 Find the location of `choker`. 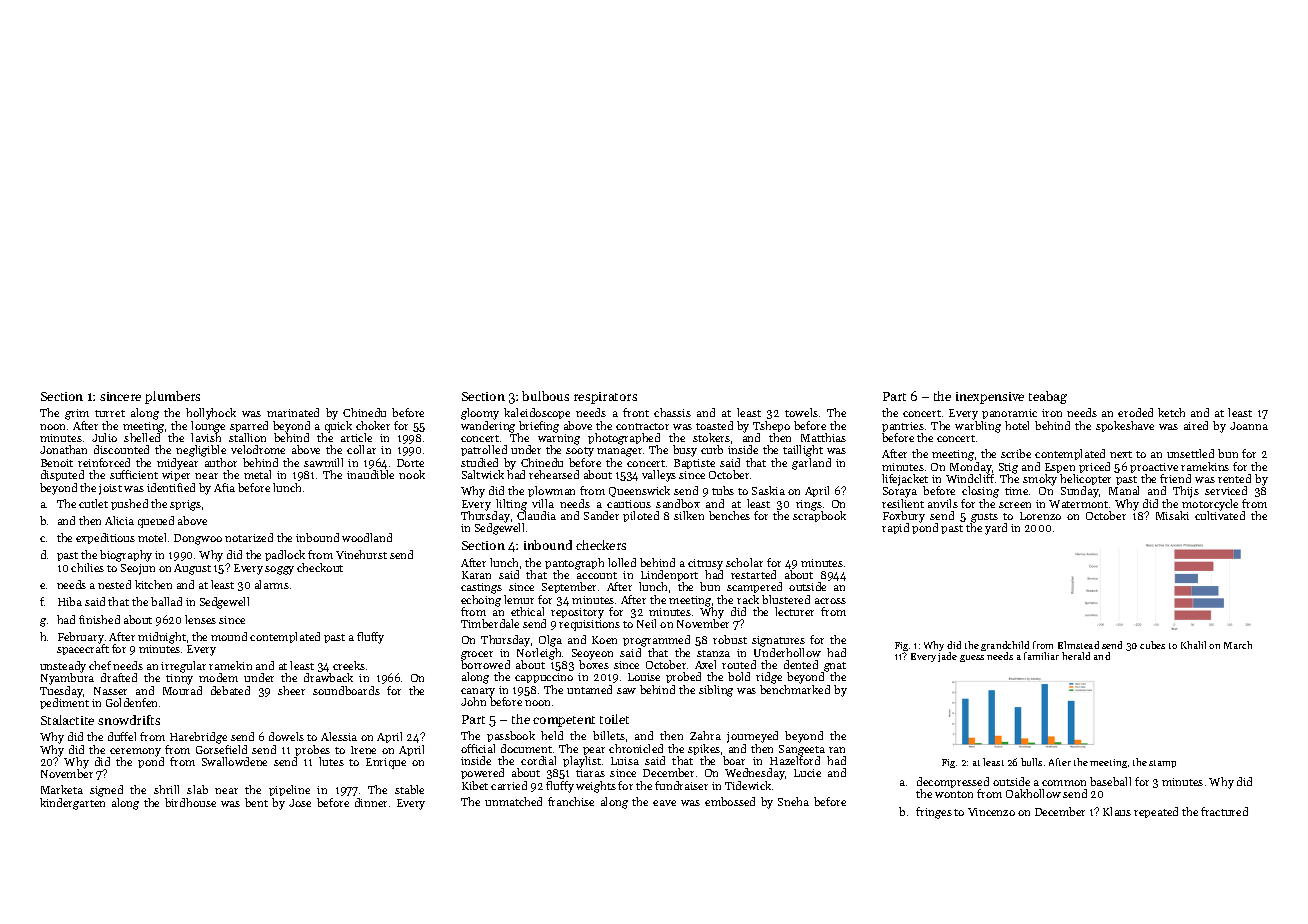

choker is located at coordinates (373, 425).
